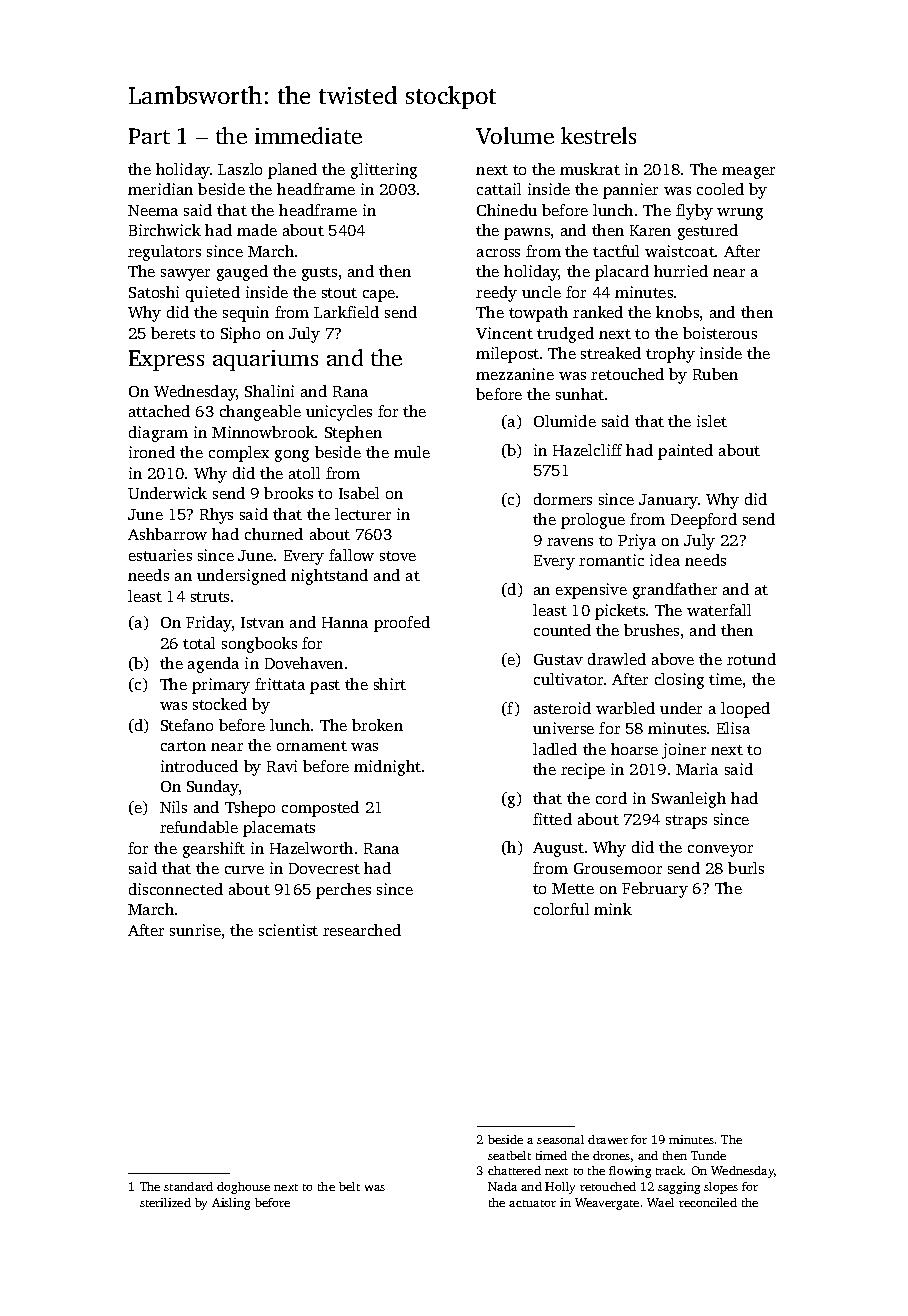 The width and height of the screenshot is (908, 1316). I want to click on joiner, so click(684, 751).
